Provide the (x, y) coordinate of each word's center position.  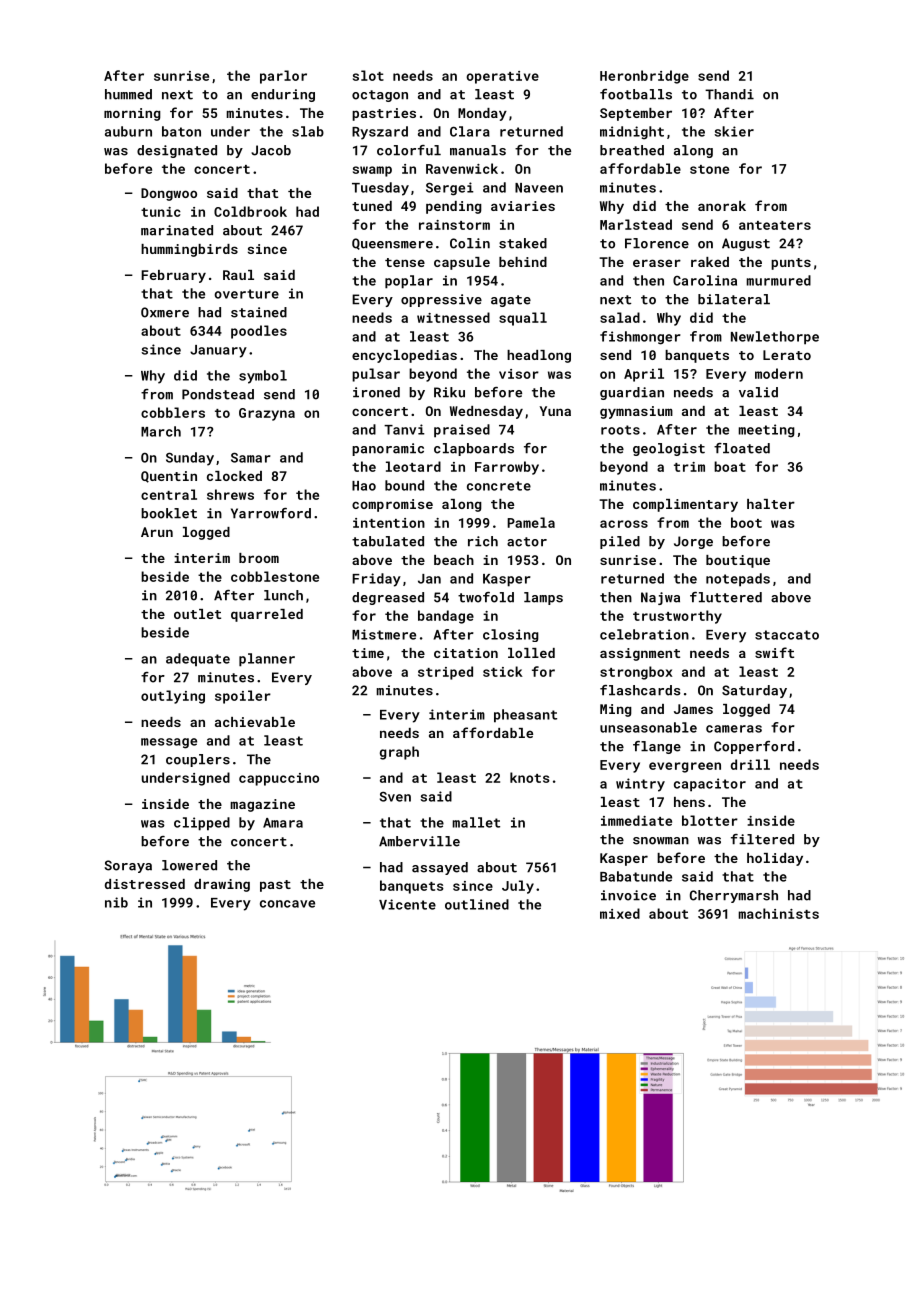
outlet (197, 614)
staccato (787, 635)
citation (466, 653)
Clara (470, 131)
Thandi (729, 94)
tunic (161, 212)
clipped (202, 824)
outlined (477, 904)
